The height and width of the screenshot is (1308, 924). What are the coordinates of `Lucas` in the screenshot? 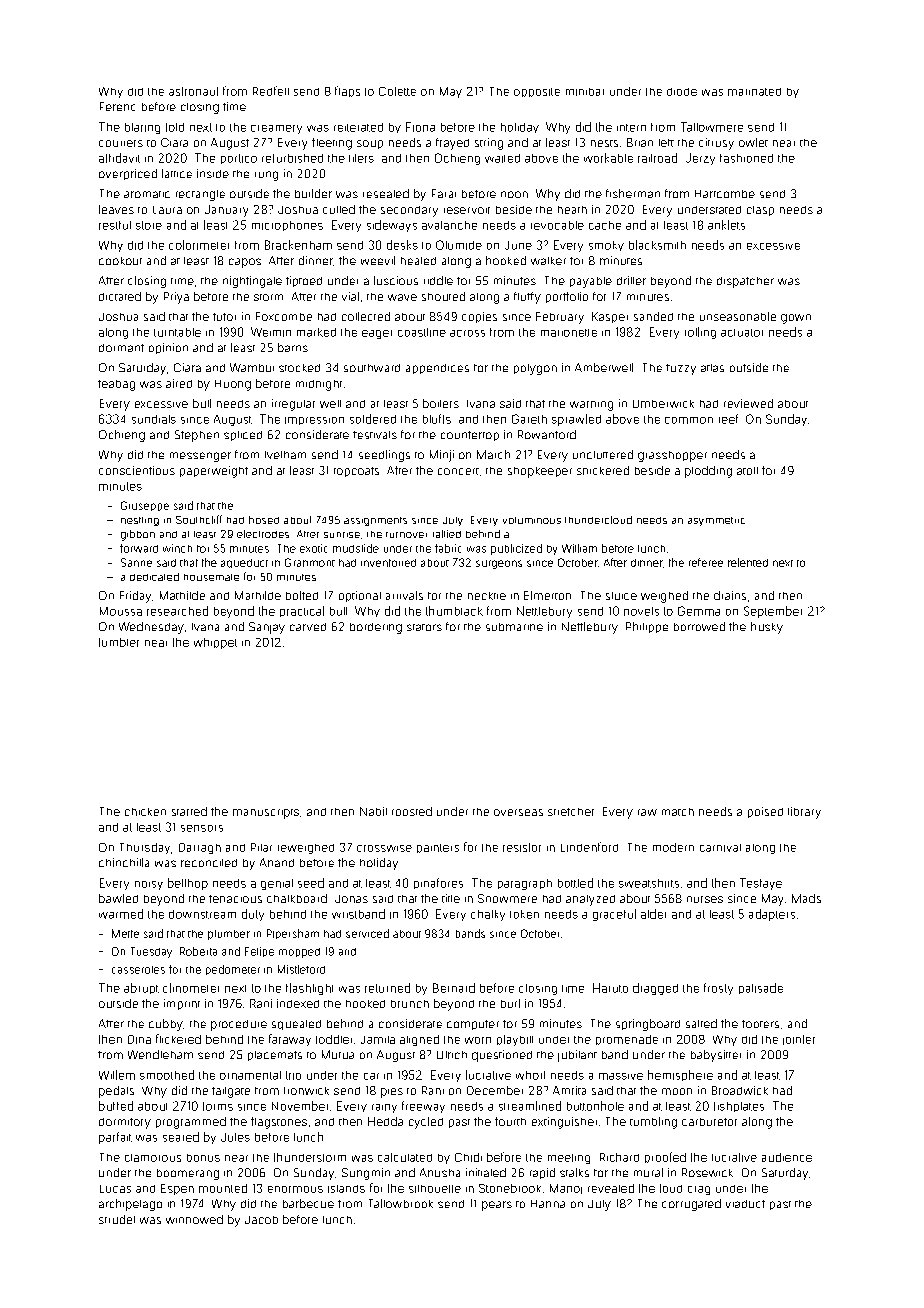 It's located at (115, 1189).
